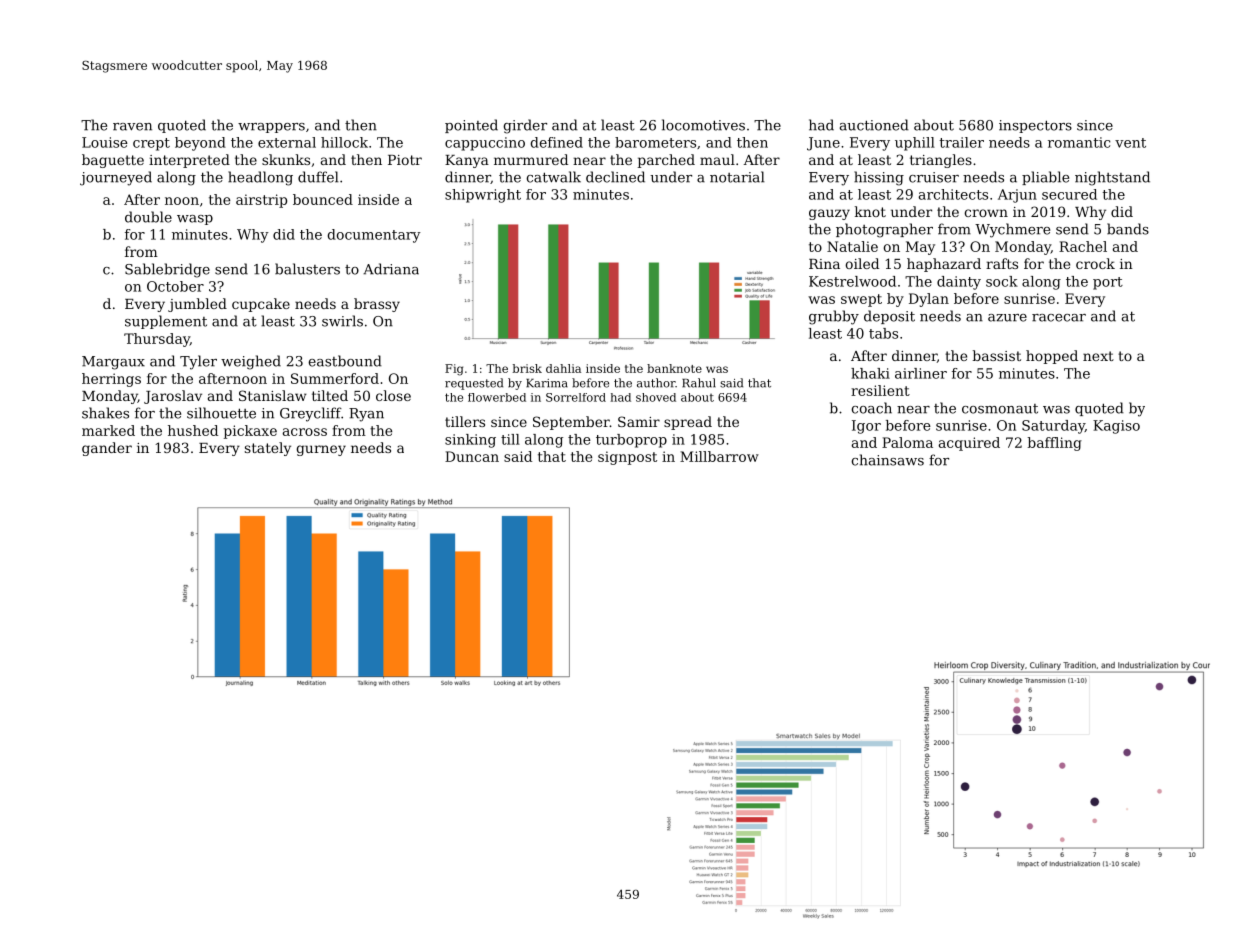 Image resolution: width=1233 pixels, height=952 pixels. Describe the element at coordinates (377, 305) in the screenshot. I see `brassy` at that location.
